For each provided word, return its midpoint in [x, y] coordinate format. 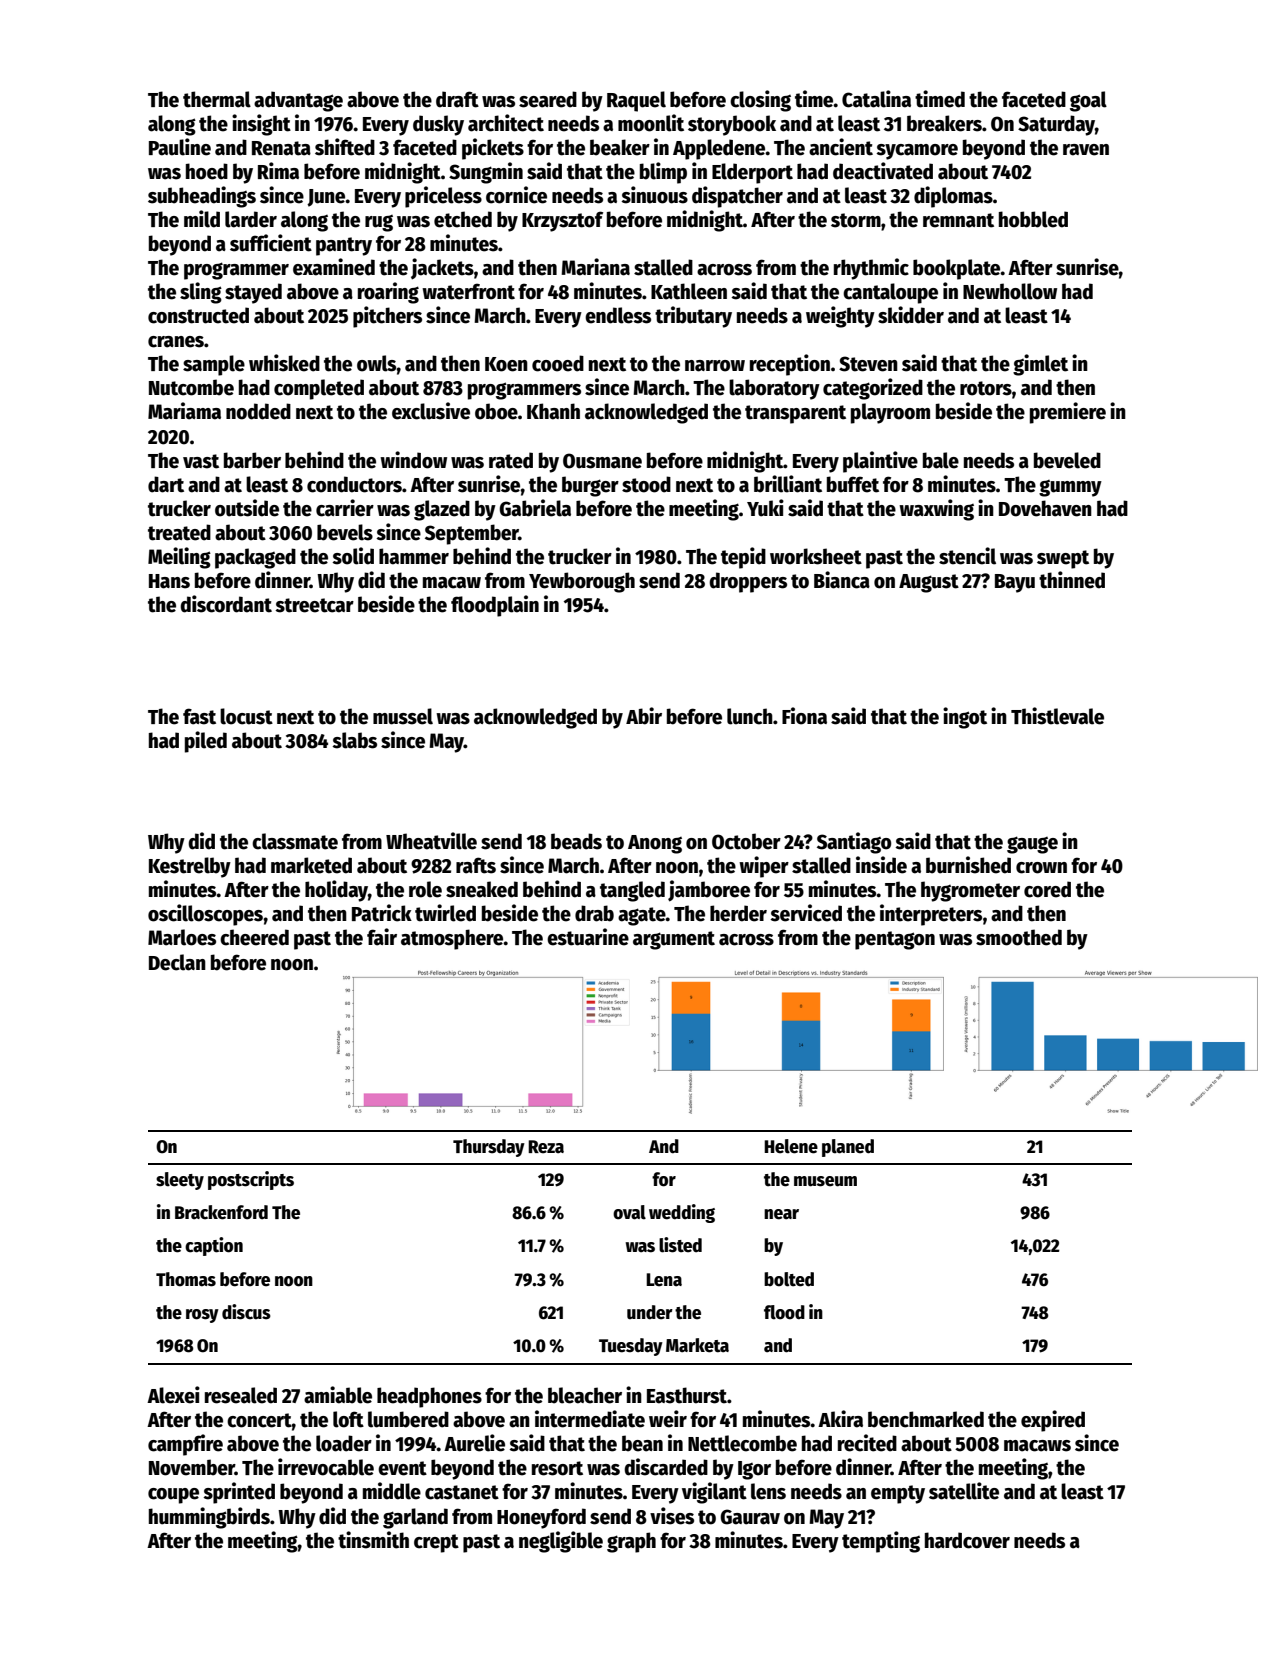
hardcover [967, 1540]
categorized [873, 389]
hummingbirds [209, 1518]
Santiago [854, 843]
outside [247, 508]
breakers [944, 123]
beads [576, 841]
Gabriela [535, 508]
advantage [298, 101]
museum [825, 1181]
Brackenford [221, 1212]
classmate [295, 841]
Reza [546, 1147]
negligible [561, 1542]
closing [760, 101]
